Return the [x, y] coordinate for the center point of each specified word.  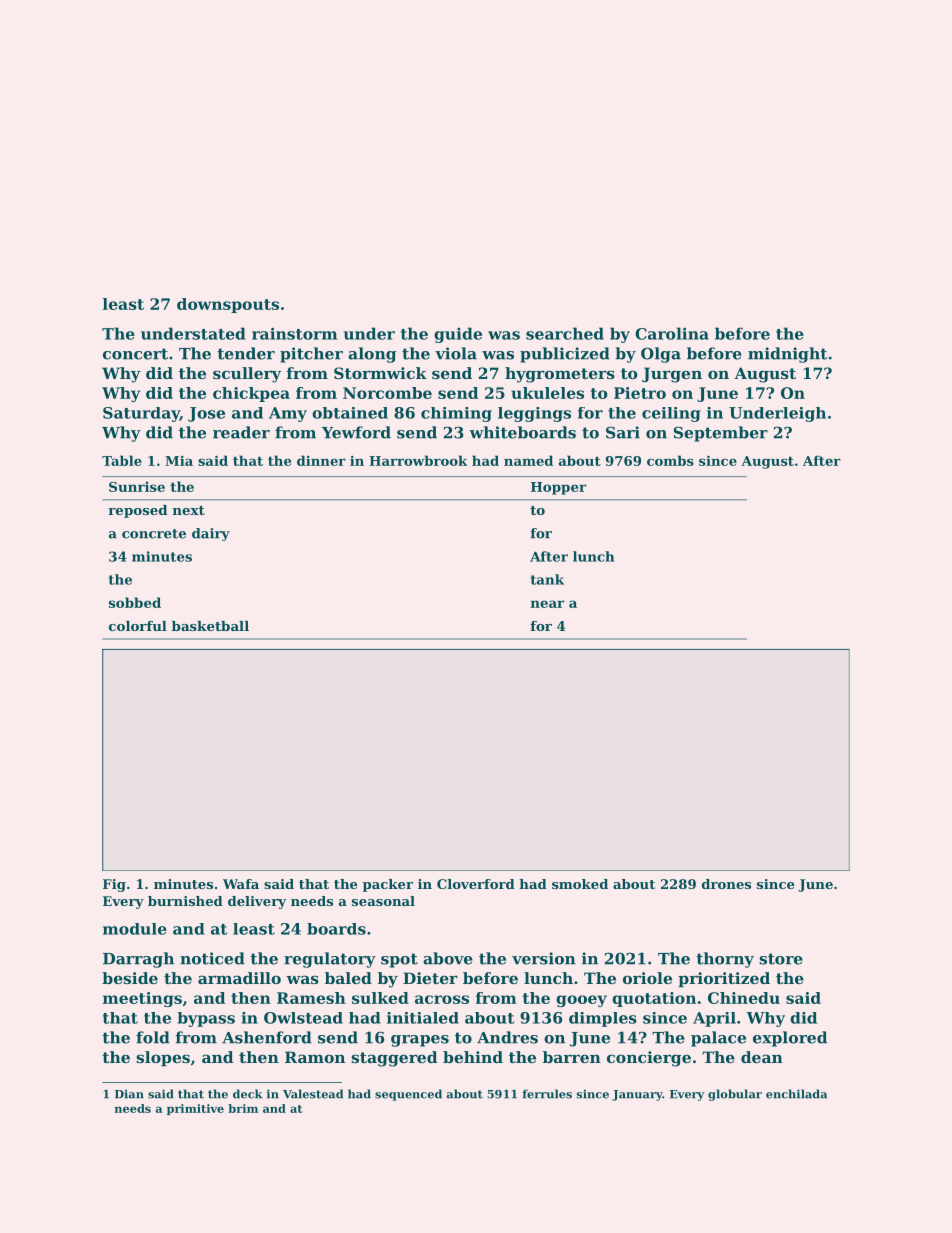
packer [388, 885]
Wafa [241, 884]
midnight [787, 355]
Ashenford [267, 1037]
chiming [456, 414]
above [448, 958]
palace [718, 1039]
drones [726, 884]
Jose [206, 414]
